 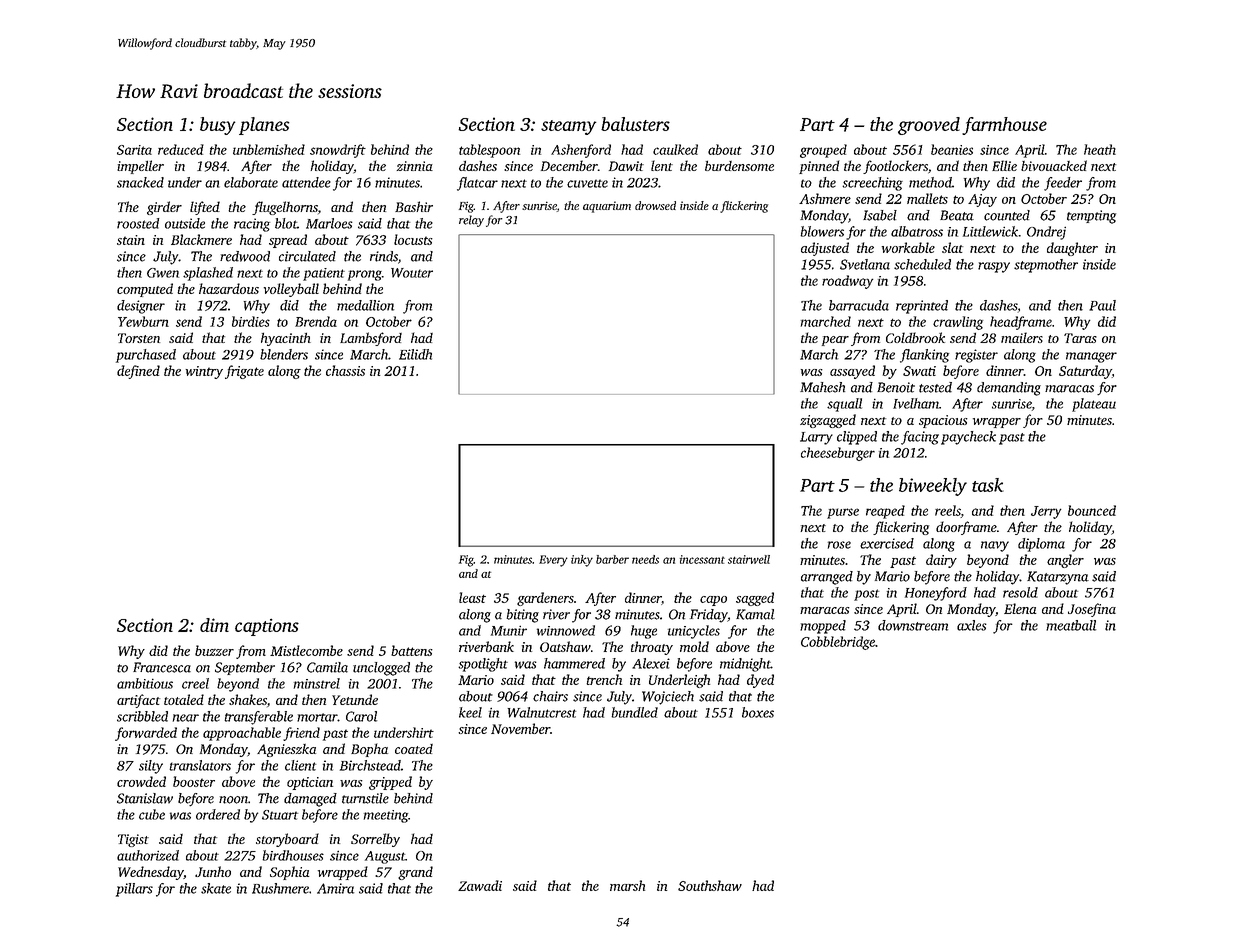 What do you see at coordinates (936, 594) in the screenshot?
I see `Honeyford` at bounding box center [936, 594].
